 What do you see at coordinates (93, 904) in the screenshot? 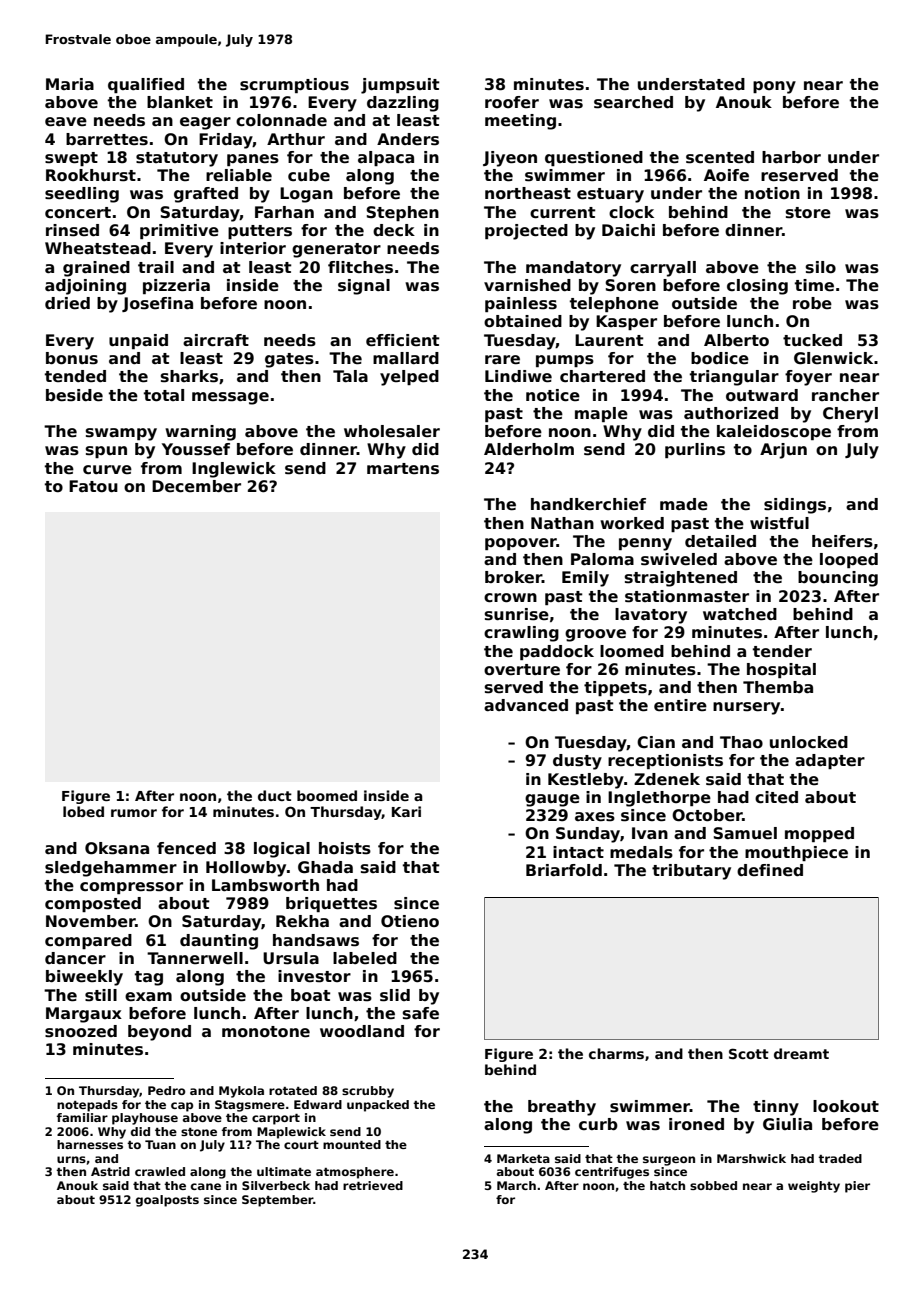
I see `composted` at bounding box center [93, 904].
